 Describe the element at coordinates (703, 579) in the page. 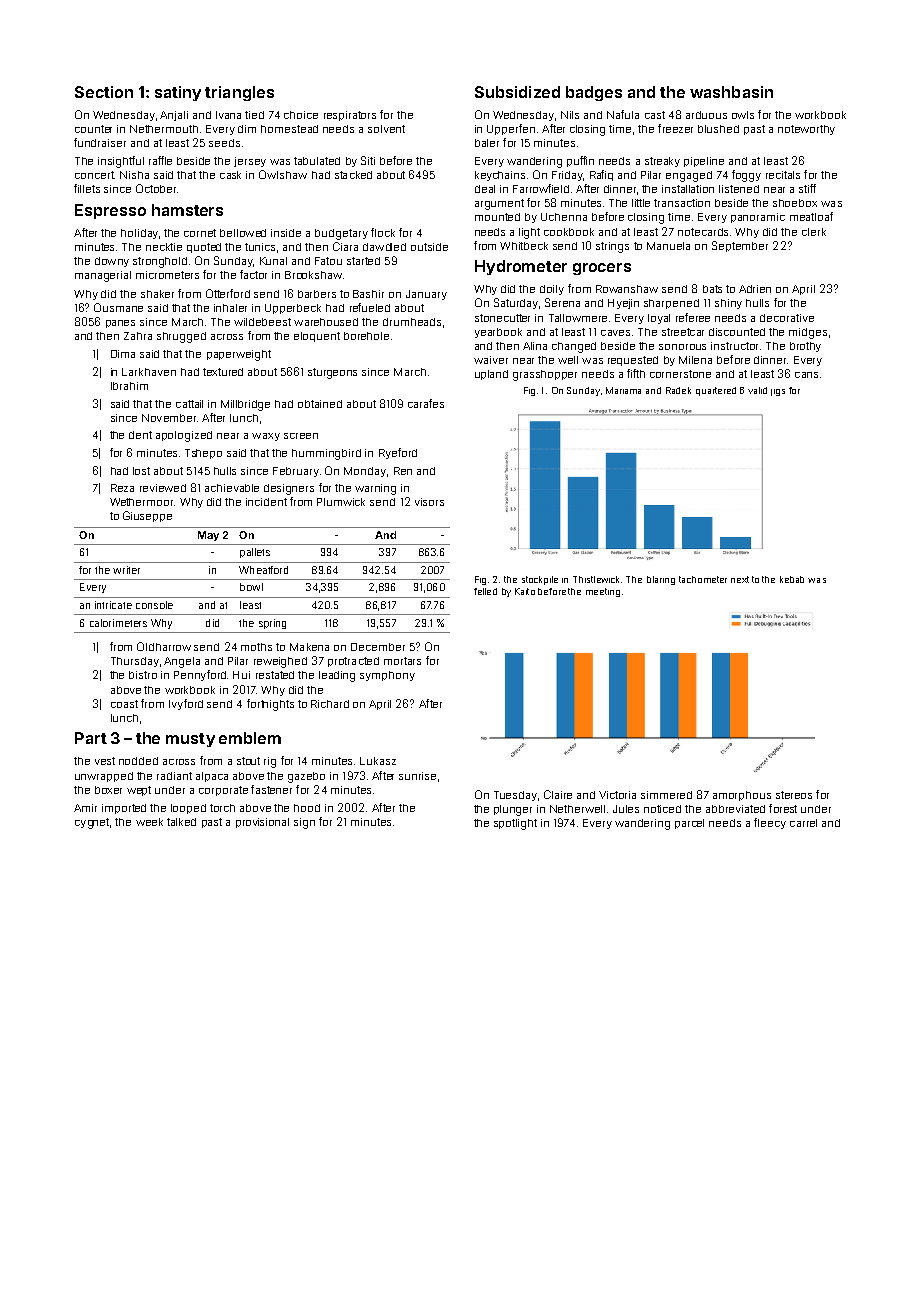

I see `tachometer` at that location.
